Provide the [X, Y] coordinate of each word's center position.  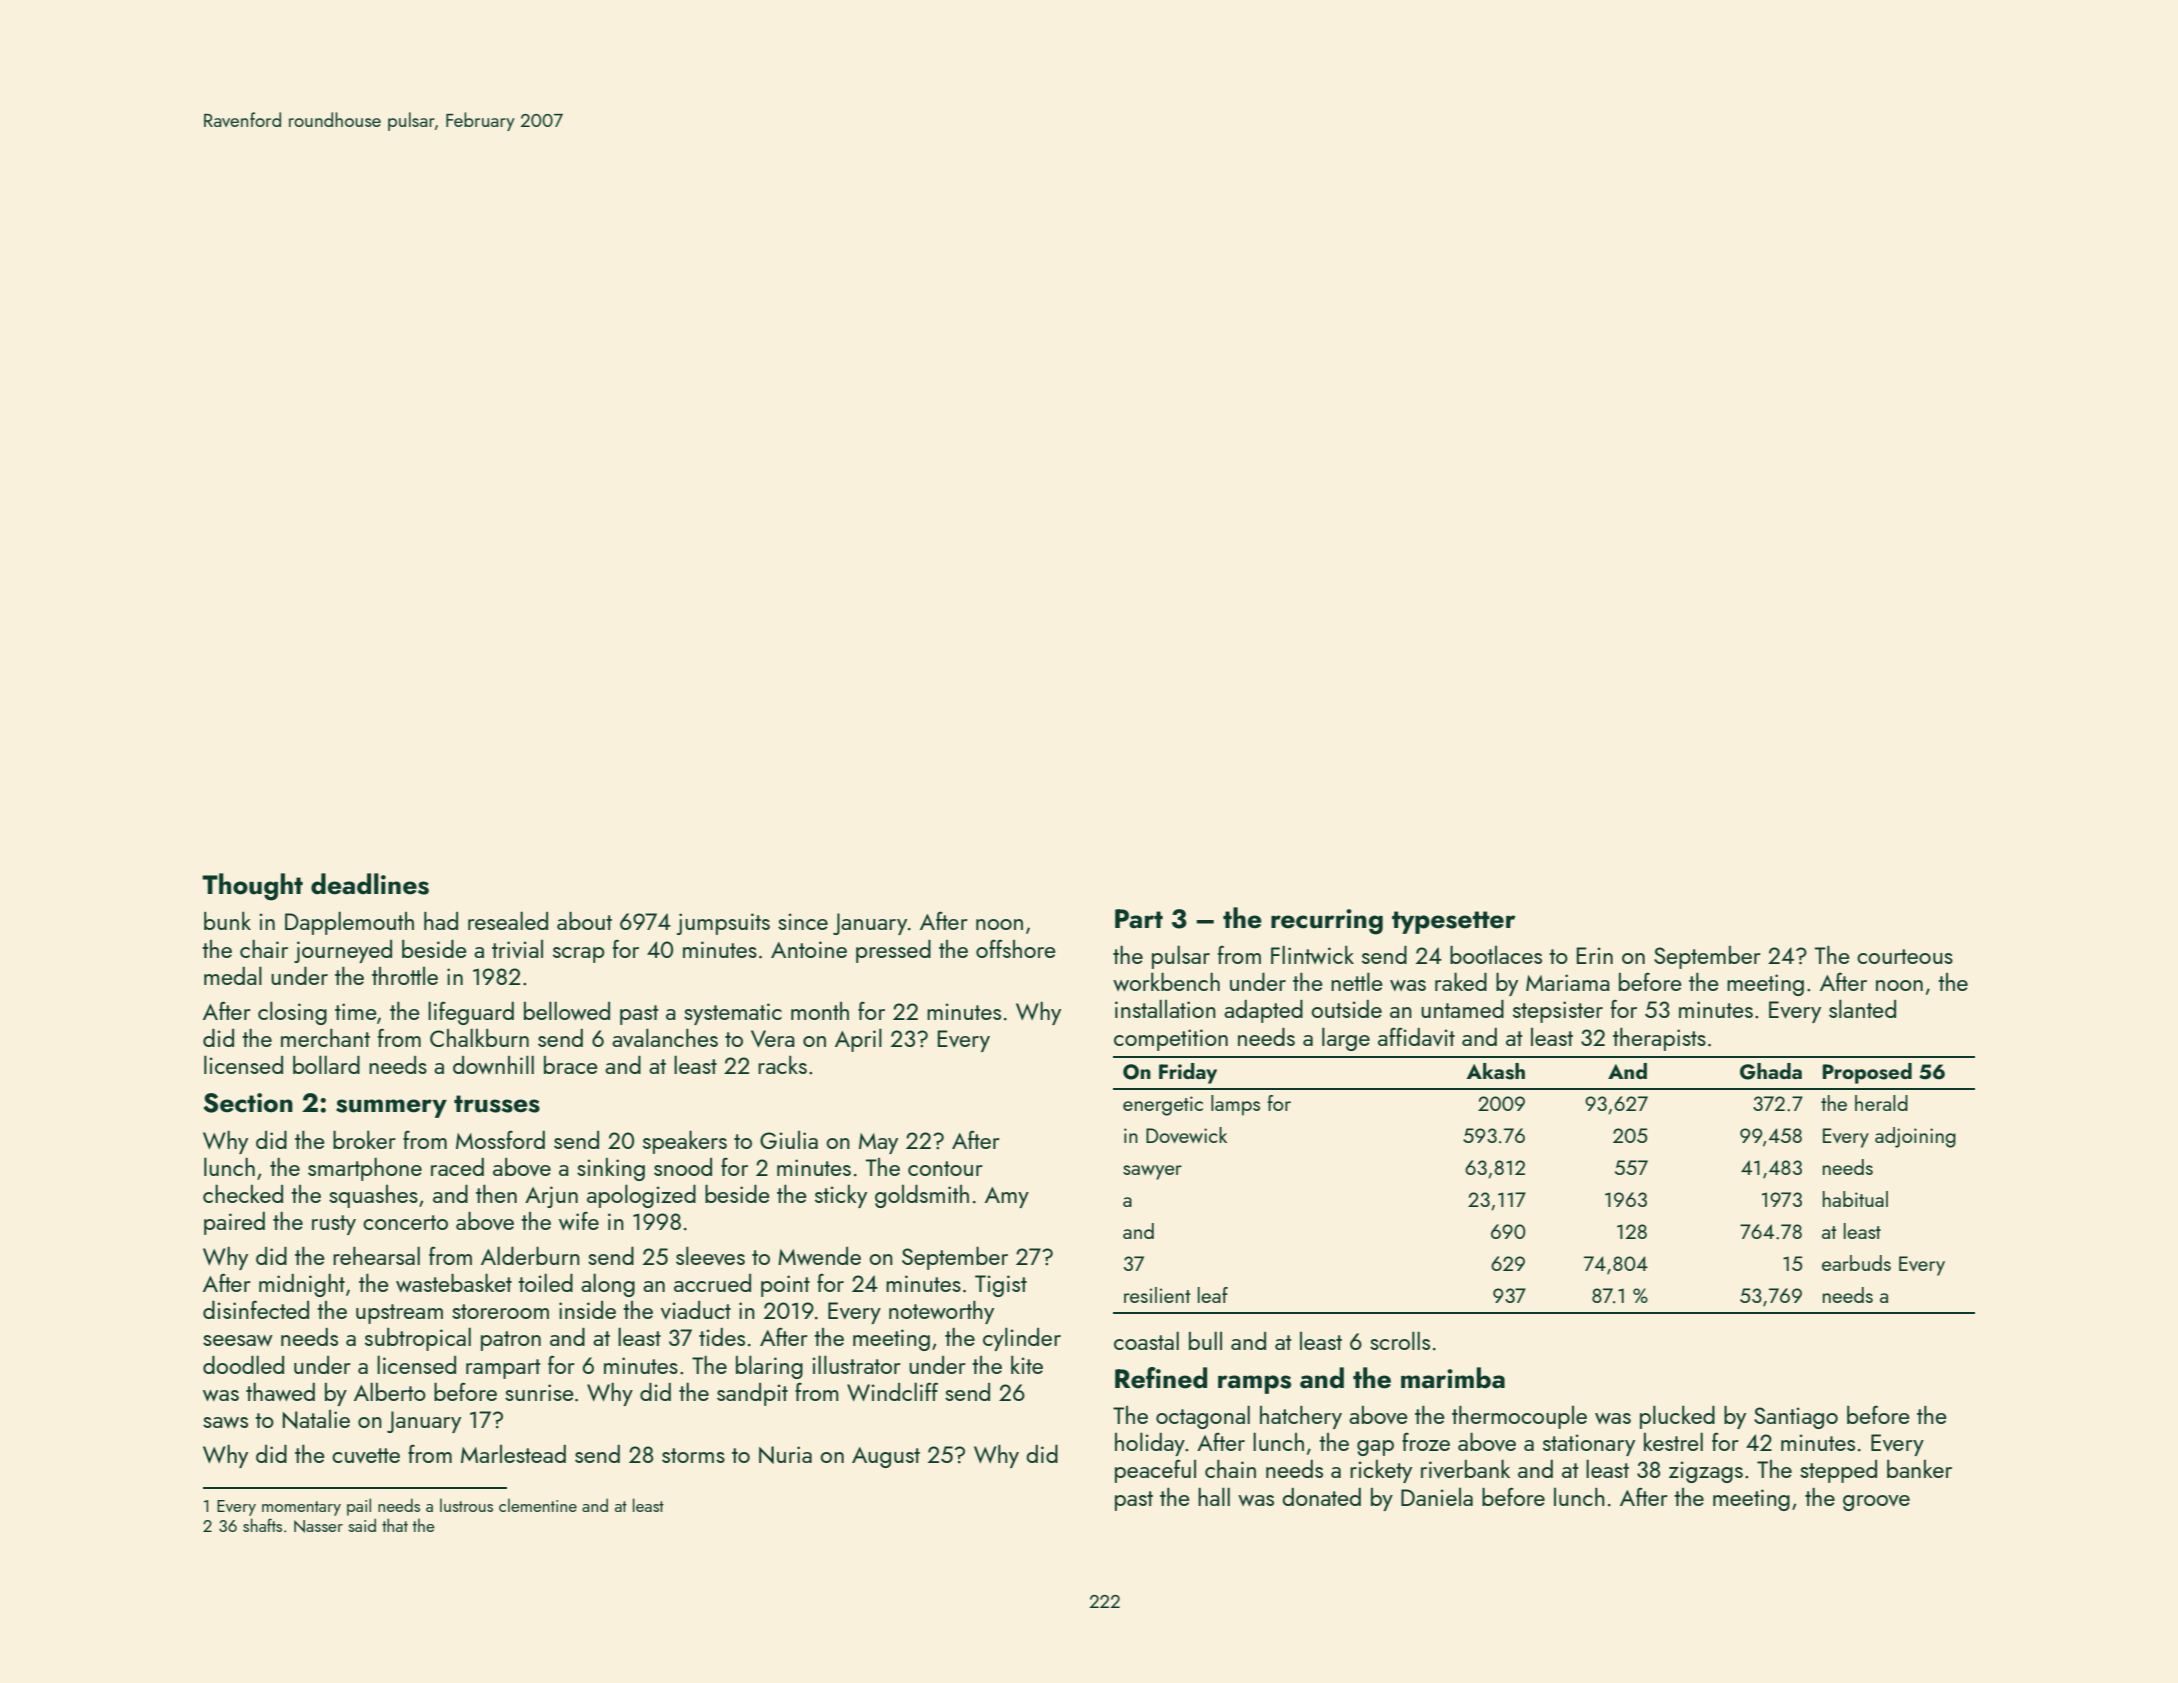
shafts [262, 1525]
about [584, 921]
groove [1876, 1503]
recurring [1327, 922]
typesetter [1454, 922]
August [886, 1457]
